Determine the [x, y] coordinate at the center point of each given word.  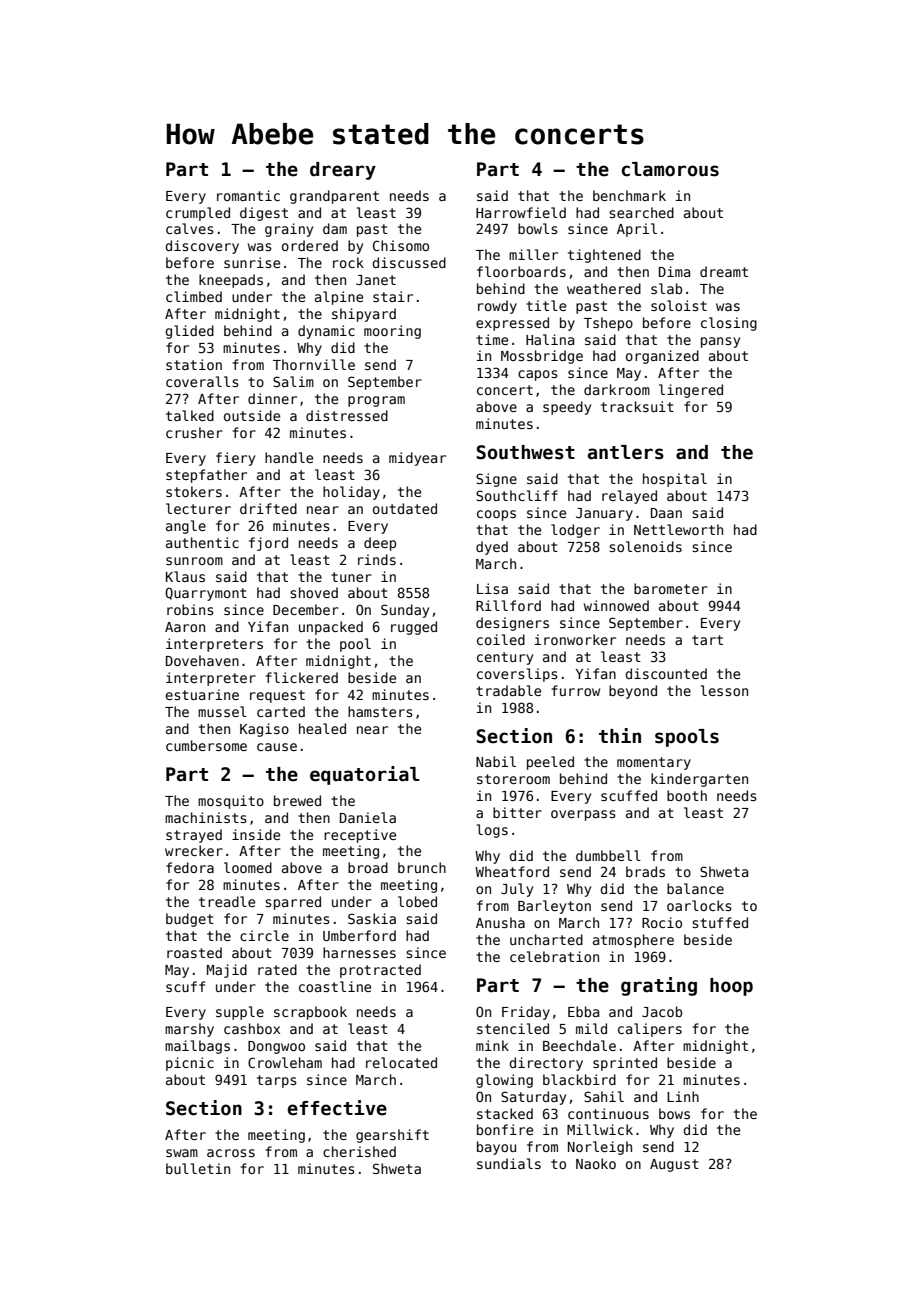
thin [620, 735]
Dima [674, 271]
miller [533, 254]
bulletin [198, 1168]
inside [256, 834]
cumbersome [206, 745]
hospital [675, 480]
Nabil [496, 761]
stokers [194, 491]
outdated [405, 508]
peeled [550, 763]
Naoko [596, 1163]
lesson [724, 690]
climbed [194, 296]
